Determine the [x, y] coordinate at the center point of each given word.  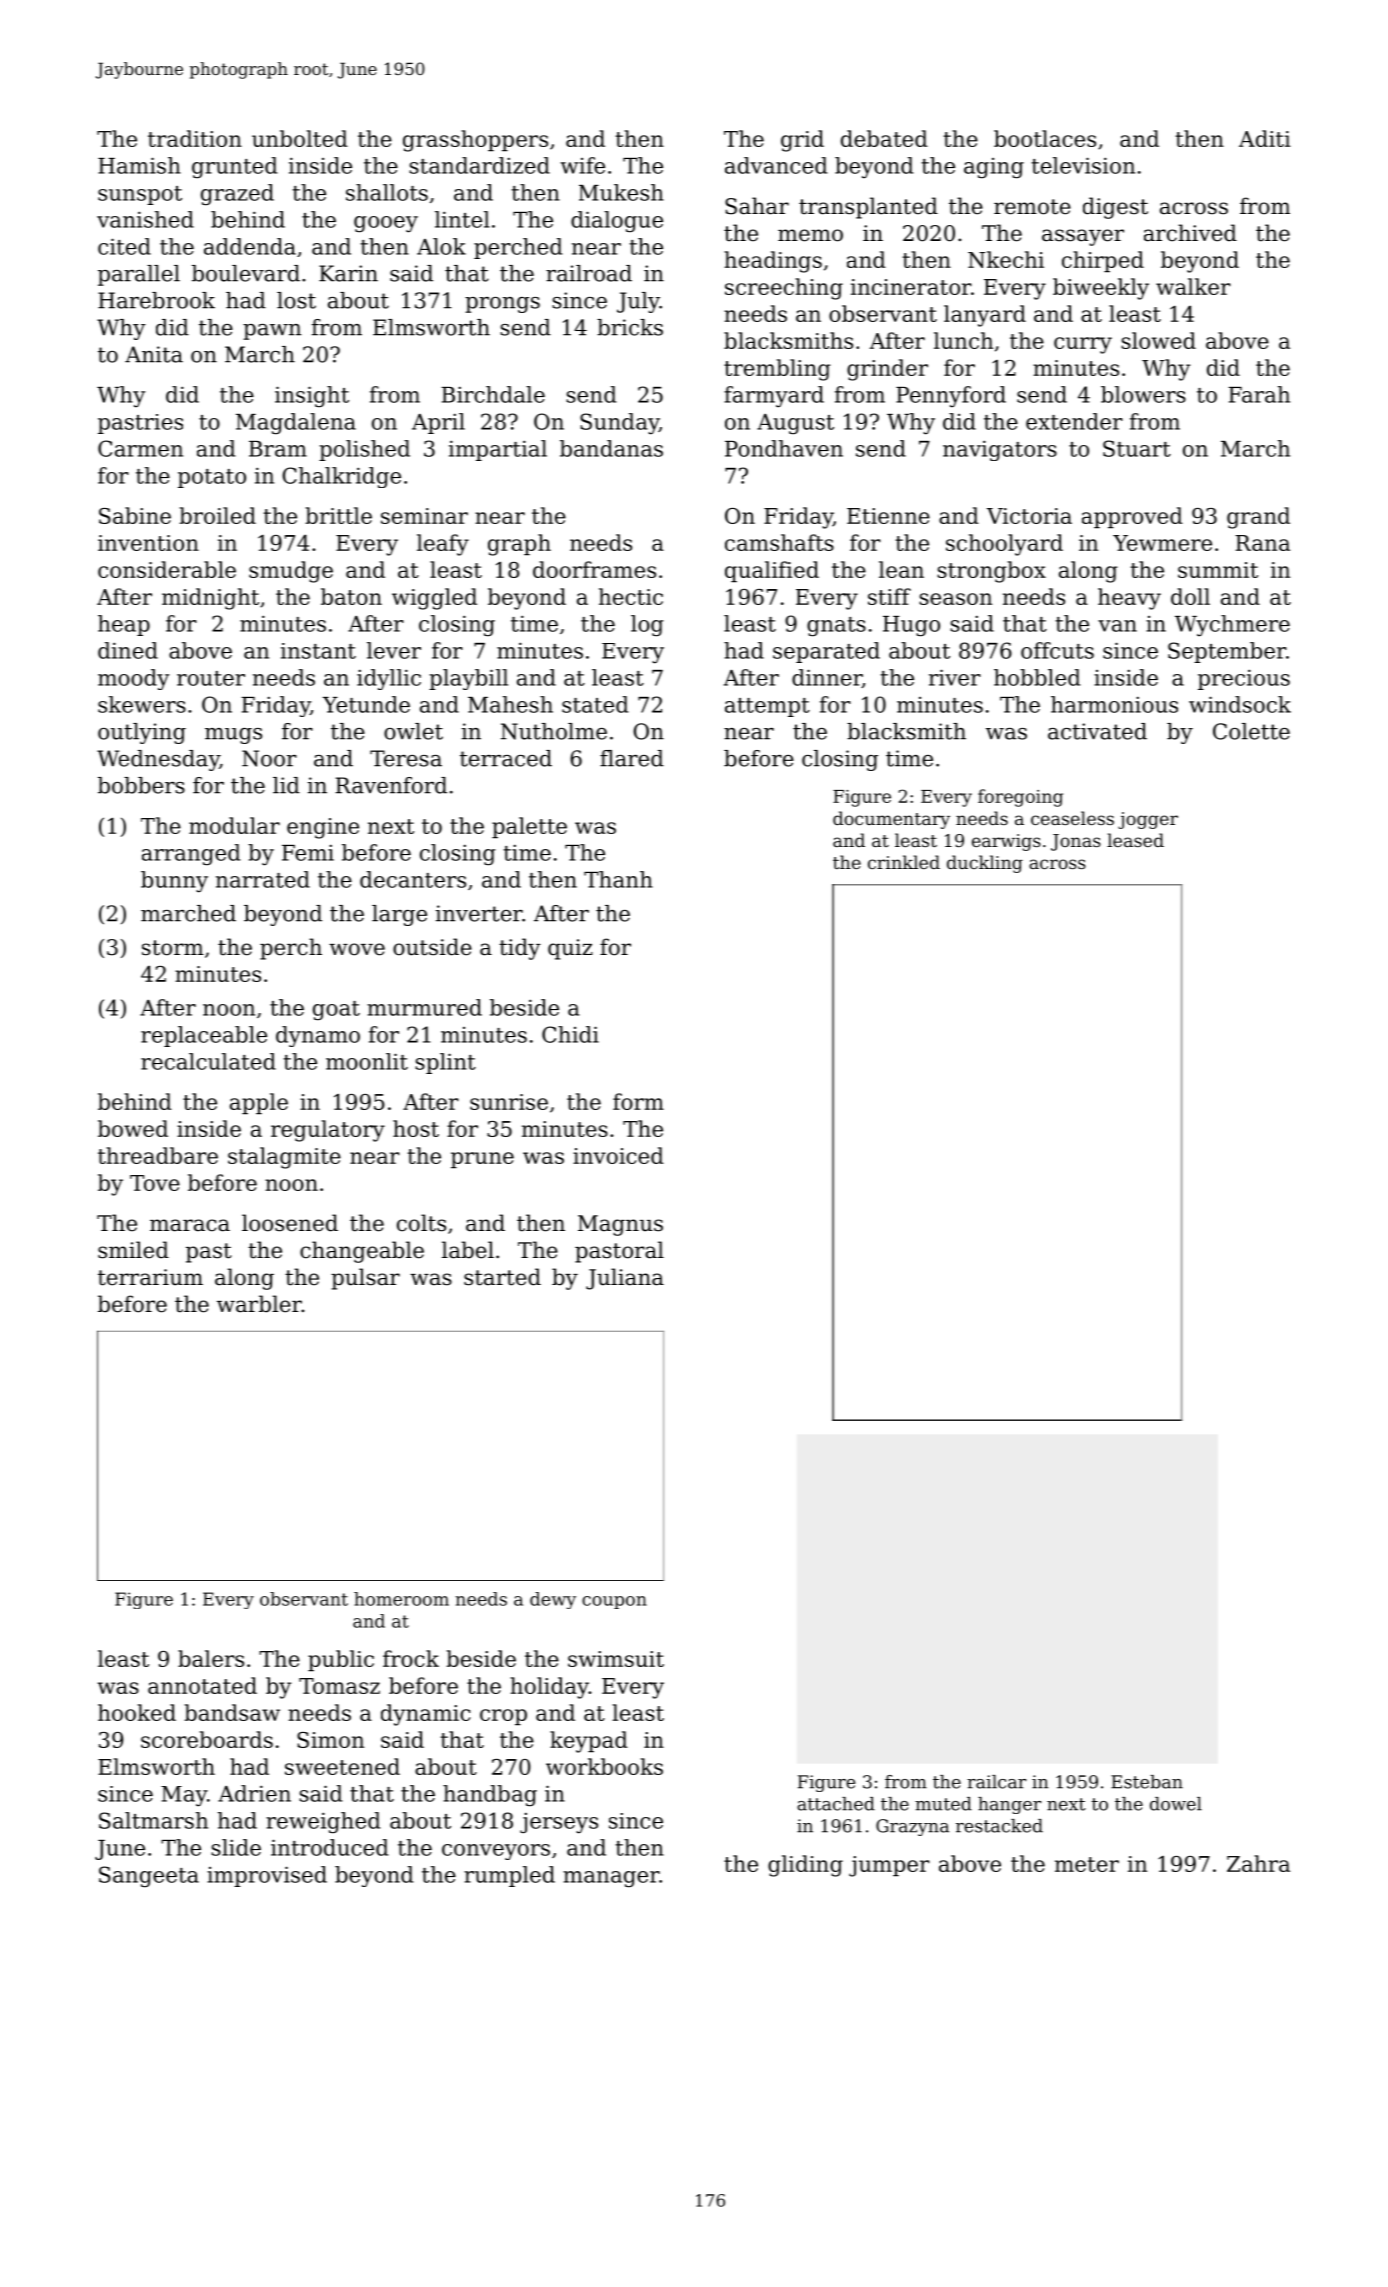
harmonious [1114, 704]
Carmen [140, 448]
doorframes [594, 569]
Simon [330, 1740]
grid [802, 141]
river [955, 677]
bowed [133, 1128]
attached [836, 1804]
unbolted [300, 138]
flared [632, 758]
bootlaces [1045, 138]
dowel [1176, 1804]
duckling [985, 864]
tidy [520, 949]
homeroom [401, 1599]
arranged [191, 854]
